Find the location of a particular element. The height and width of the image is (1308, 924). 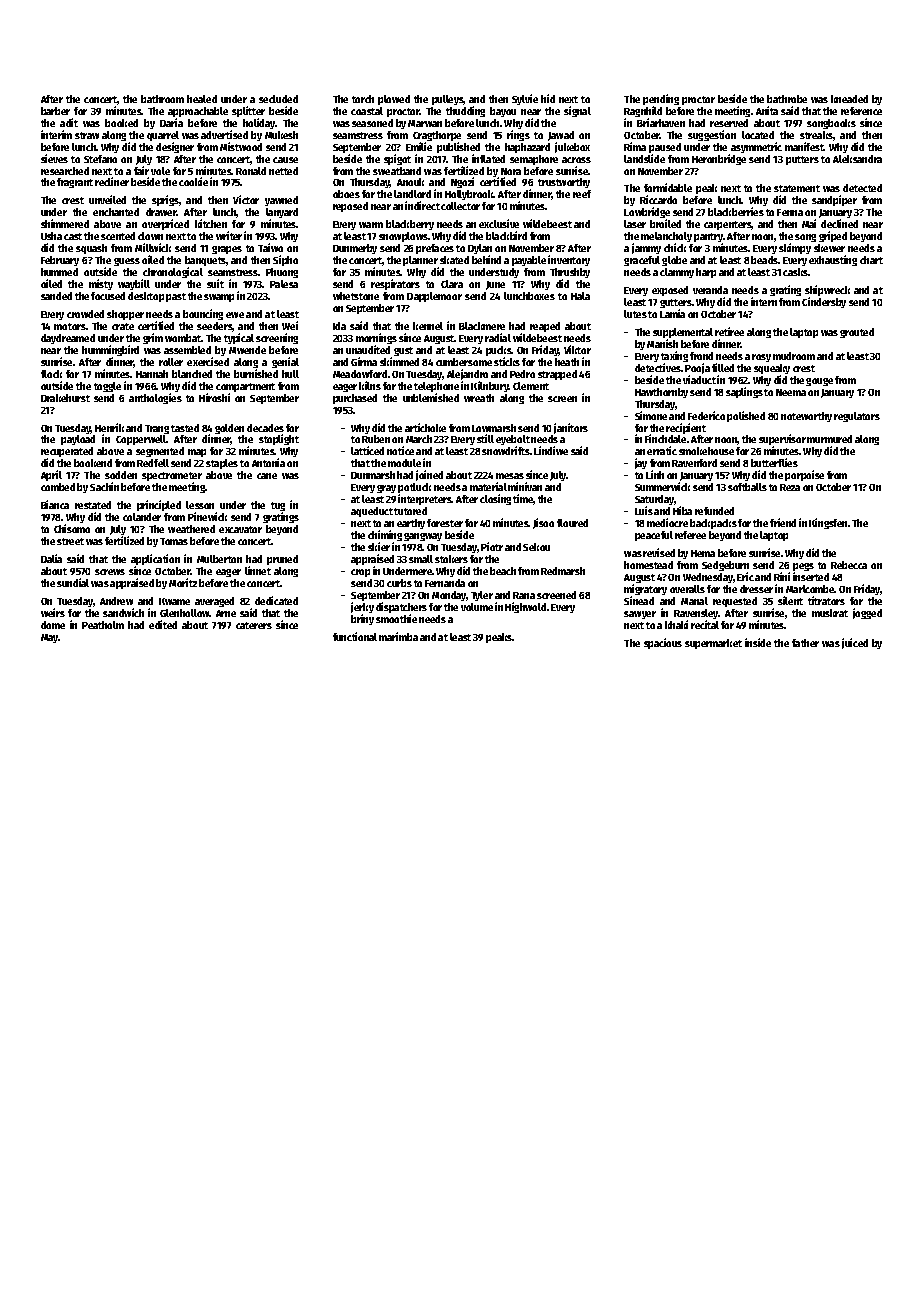

regulators is located at coordinates (857, 417).
